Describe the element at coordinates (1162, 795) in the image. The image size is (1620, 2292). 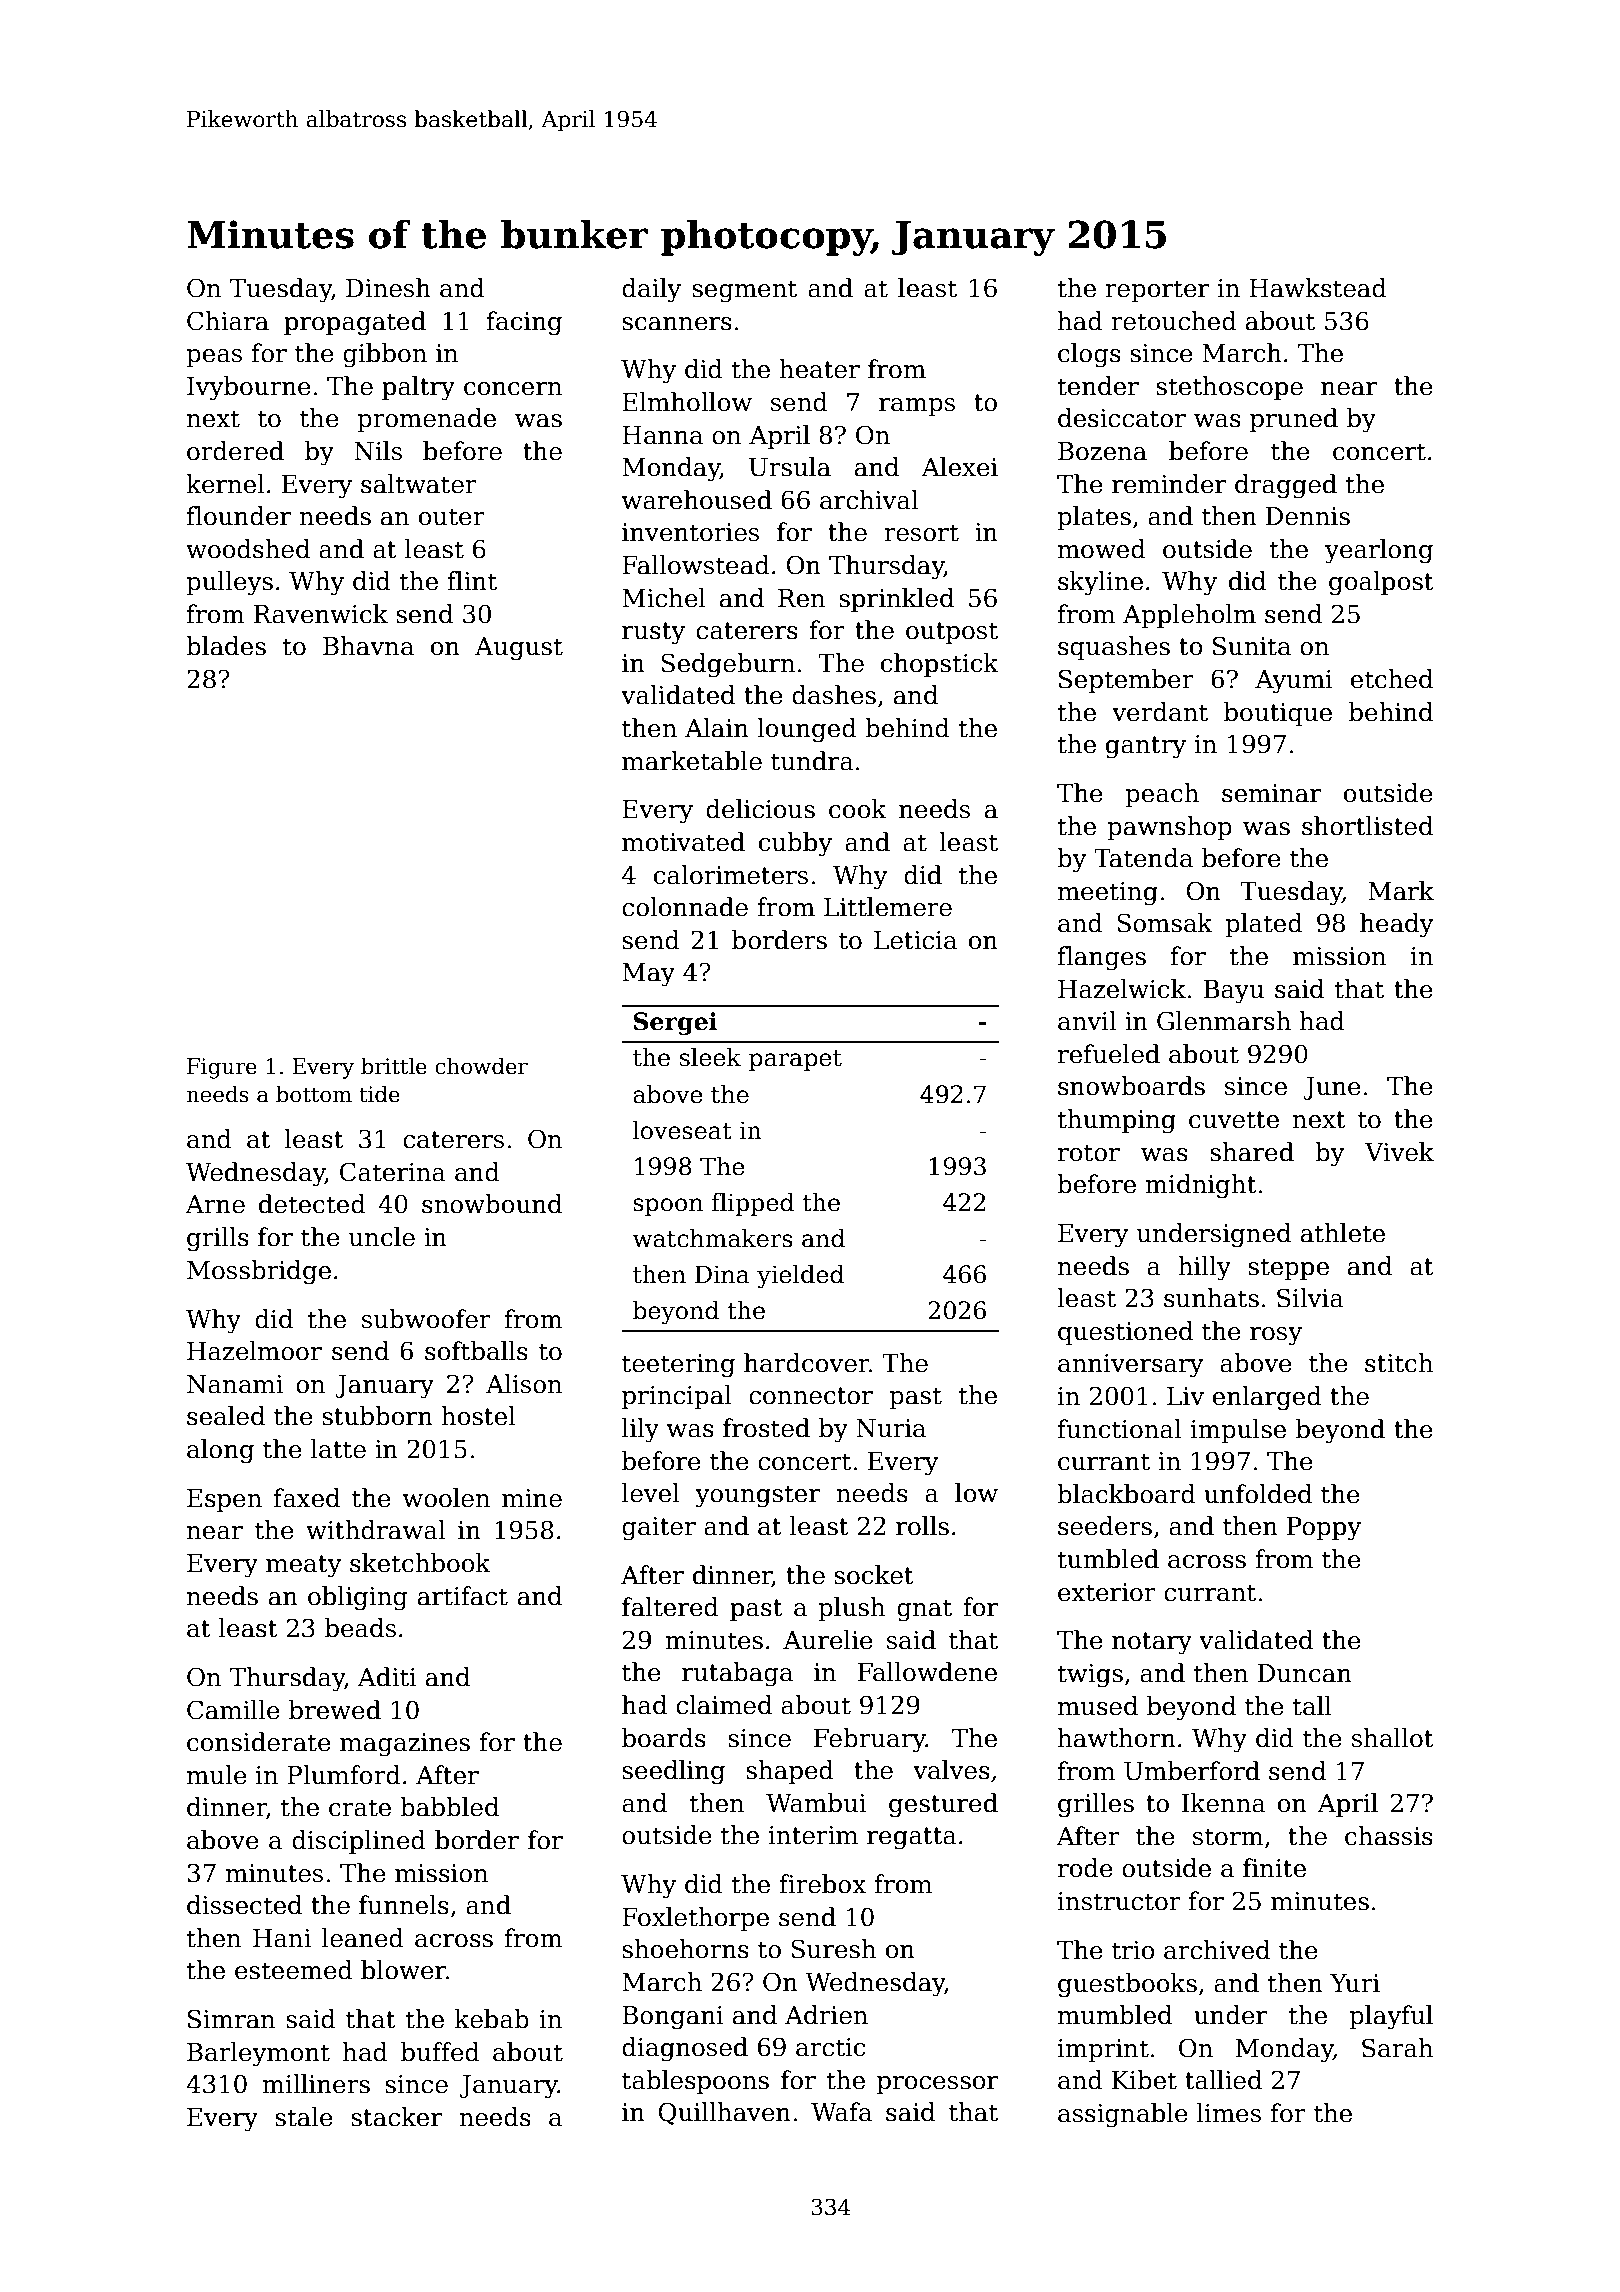
I see `peach` at that location.
